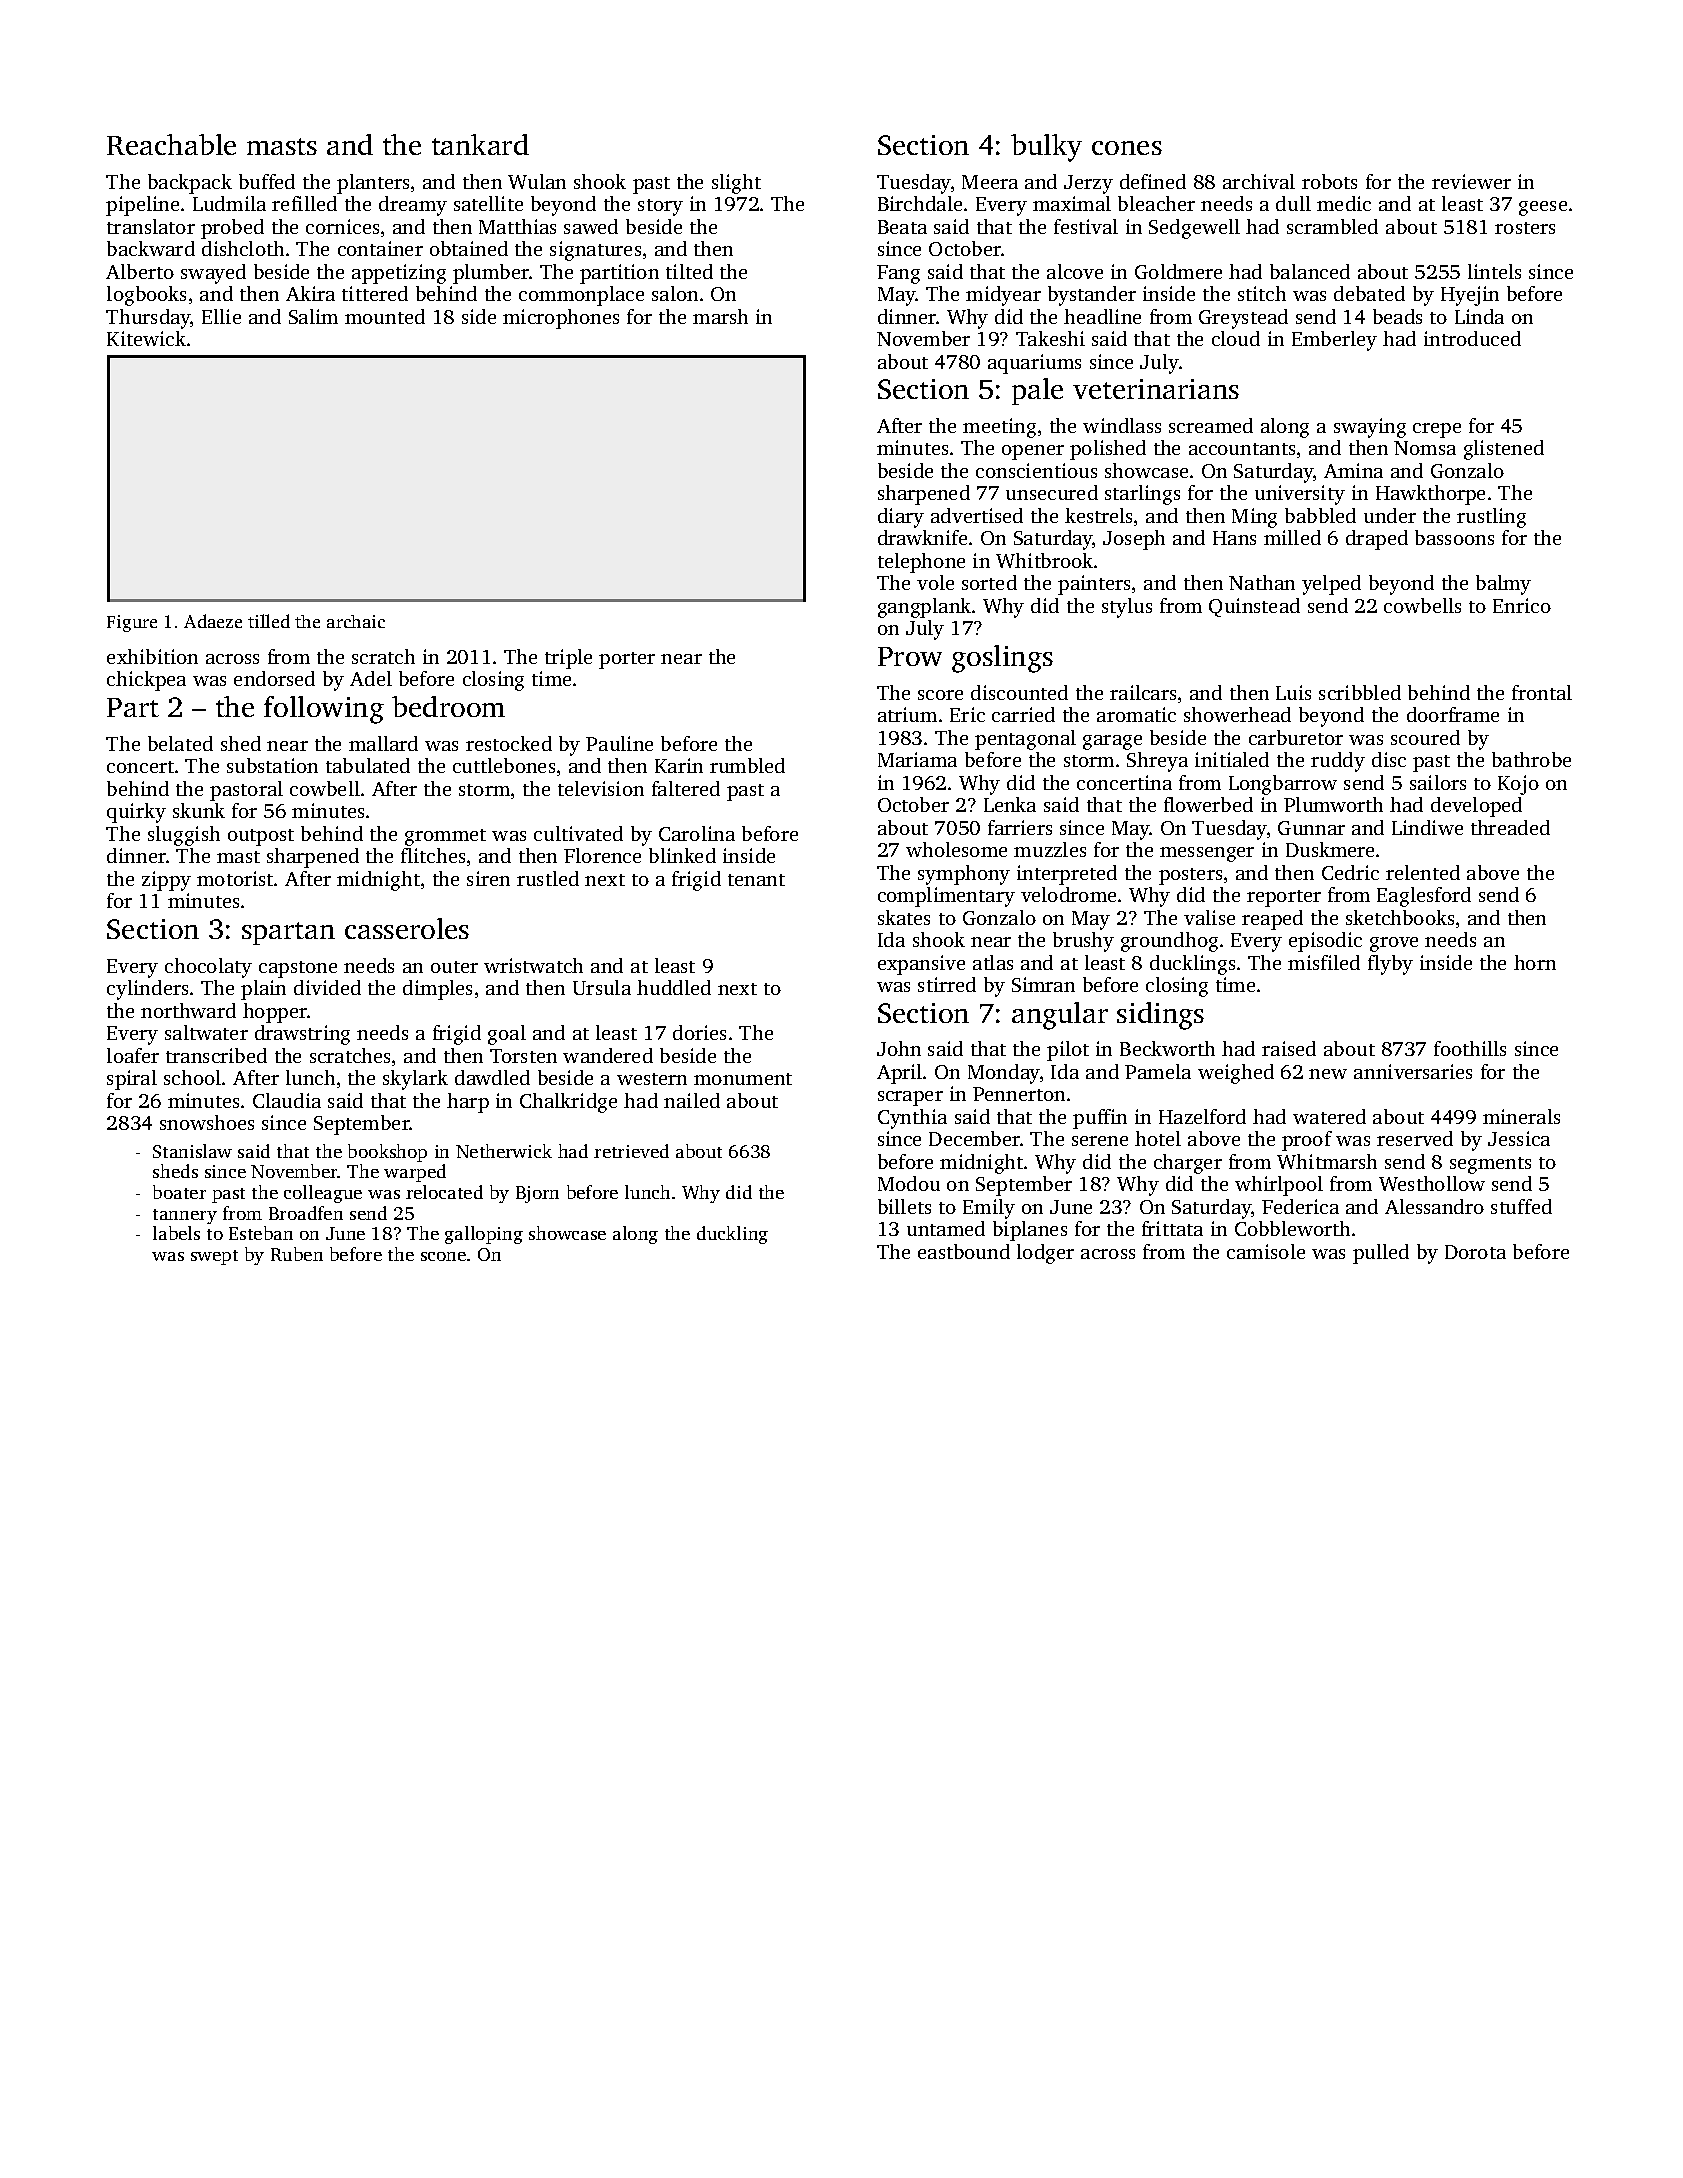 The image size is (1683, 2178). Describe the element at coordinates (909, 1183) in the screenshot. I see `Modou` at that location.
